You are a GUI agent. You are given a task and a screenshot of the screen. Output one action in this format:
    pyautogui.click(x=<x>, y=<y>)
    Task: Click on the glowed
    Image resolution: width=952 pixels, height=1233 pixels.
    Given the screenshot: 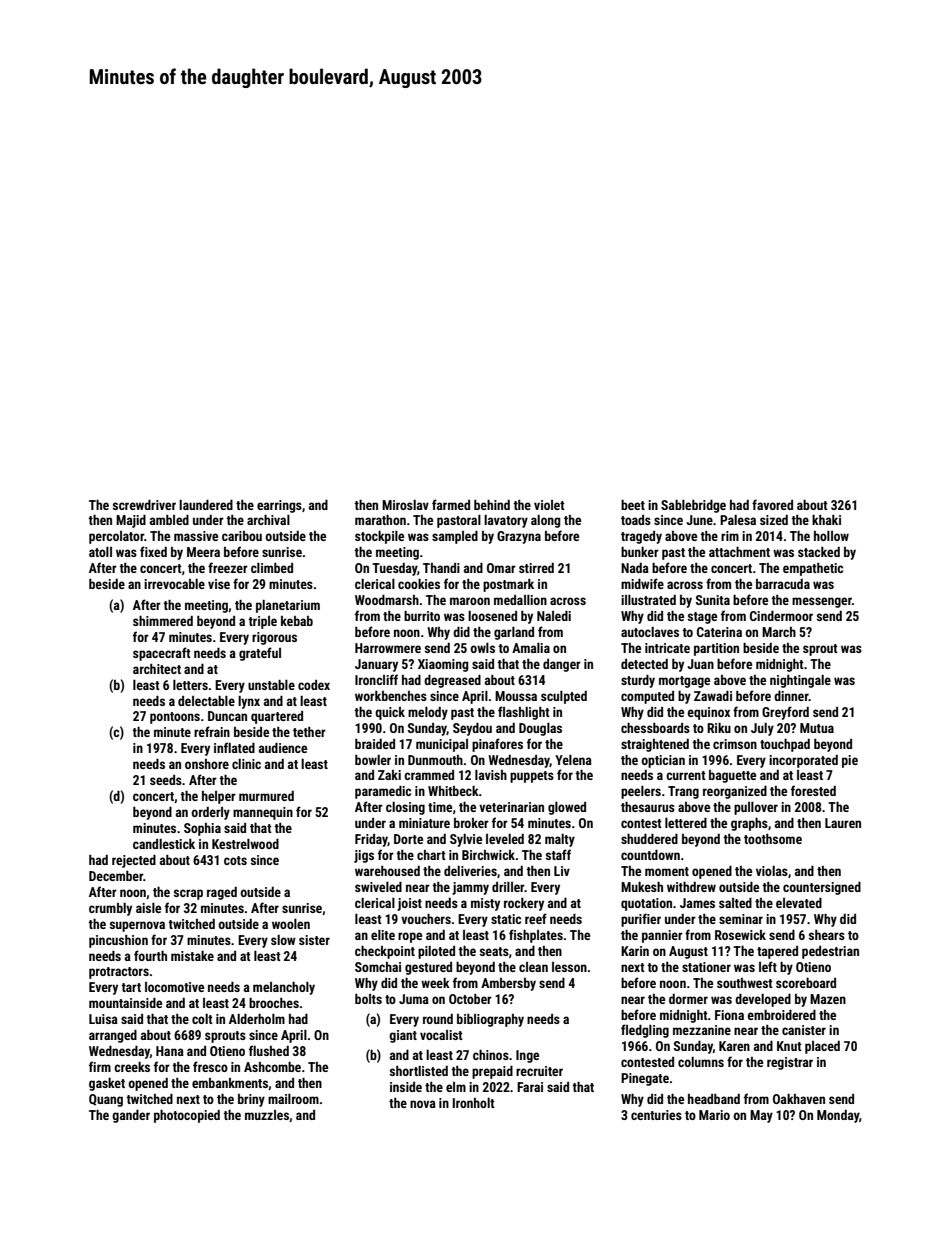 What is the action you would take?
    pyautogui.click(x=567, y=808)
